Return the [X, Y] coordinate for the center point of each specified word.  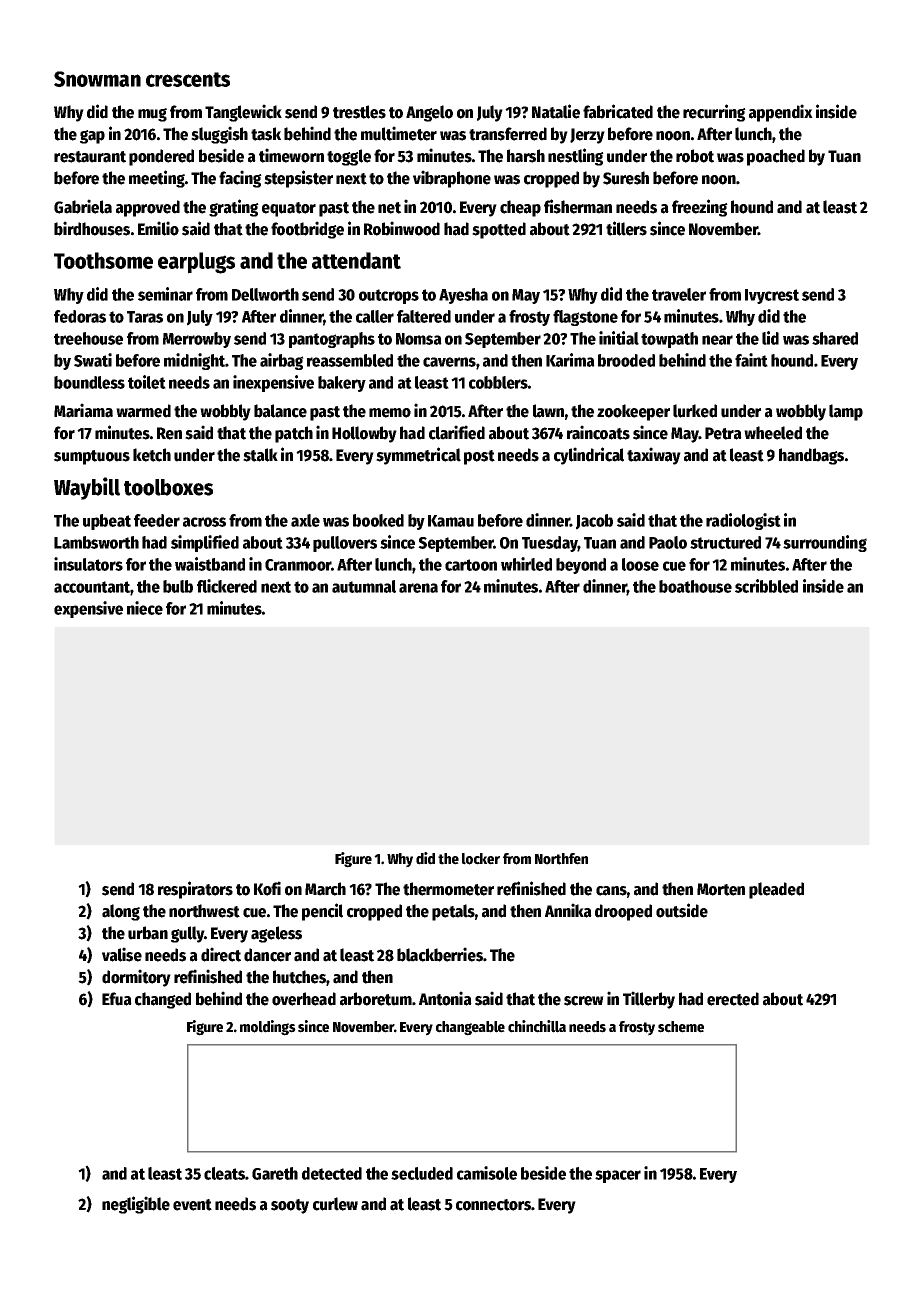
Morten [721, 889]
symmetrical [418, 456]
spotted [499, 230]
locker [481, 859]
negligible [136, 1205]
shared [835, 338]
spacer [618, 1176]
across [204, 522]
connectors [493, 1205]
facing [240, 179]
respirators [195, 890]
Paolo [668, 542]
